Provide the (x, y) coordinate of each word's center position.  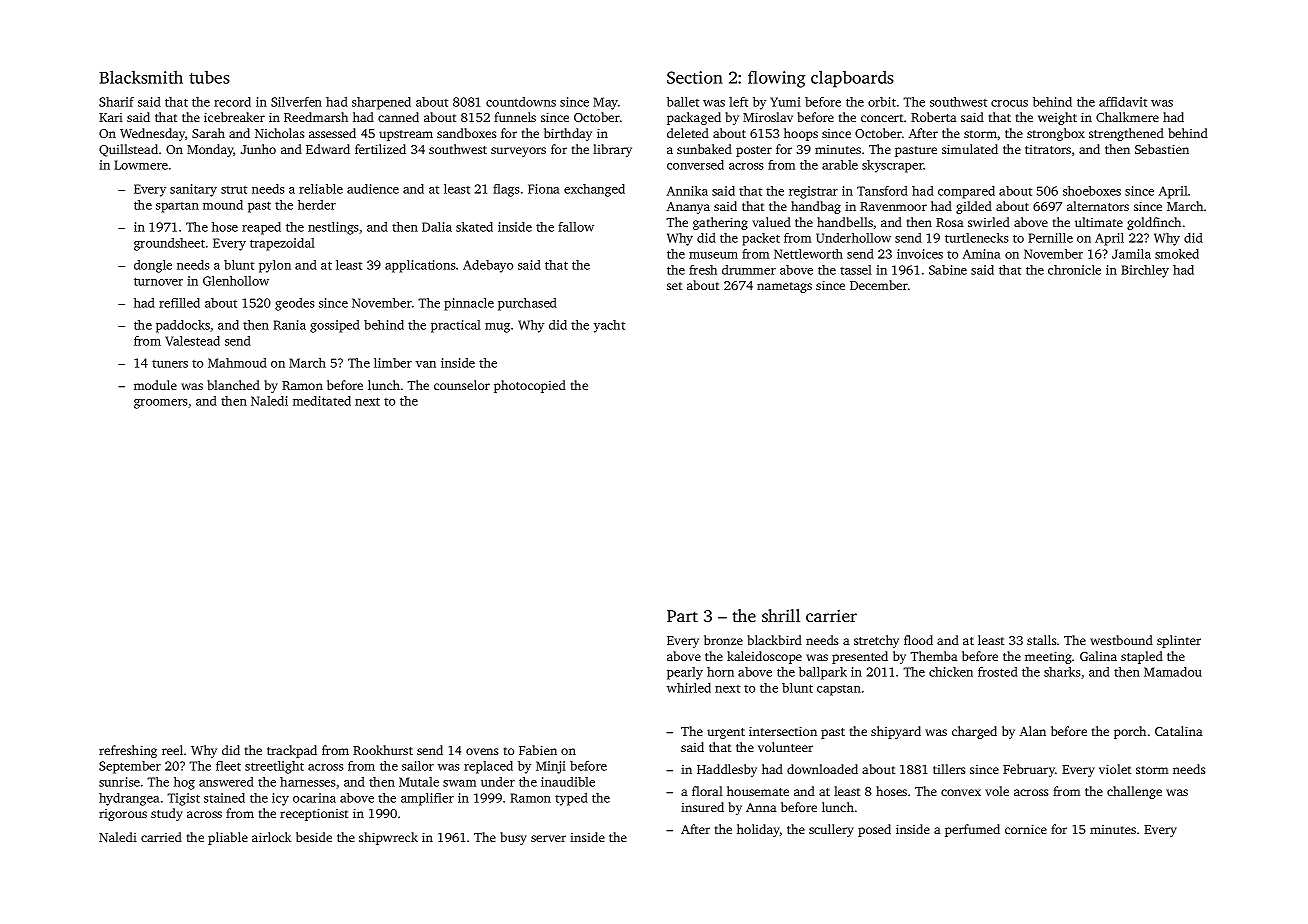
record (232, 102)
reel (172, 750)
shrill (781, 615)
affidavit (1123, 102)
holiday (758, 830)
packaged (694, 118)
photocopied (530, 386)
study (167, 814)
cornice (1026, 829)
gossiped (335, 326)
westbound (1121, 640)
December (879, 285)
